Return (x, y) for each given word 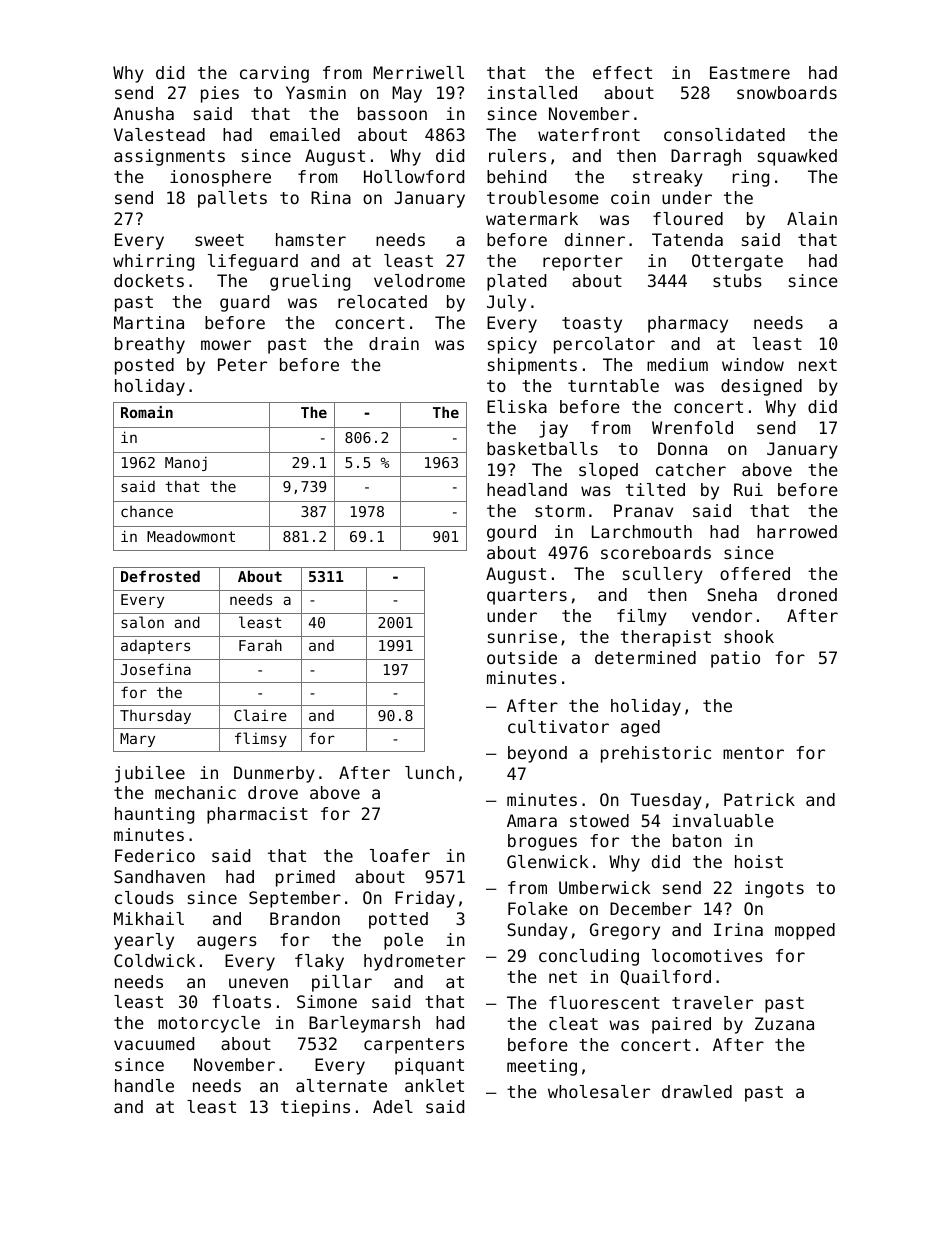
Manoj (186, 463)
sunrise (522, 636)
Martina (149, 322)
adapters (155, 647)
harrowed (797, 531)
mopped (805, 931)
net (563, 977)
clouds (144, 897)
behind (516, 176)
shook (749, 636)
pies (220, 94)
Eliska (517, 406)
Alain (812, 218)
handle (144, 1085)
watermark (532, 218)
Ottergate (737, 262)
